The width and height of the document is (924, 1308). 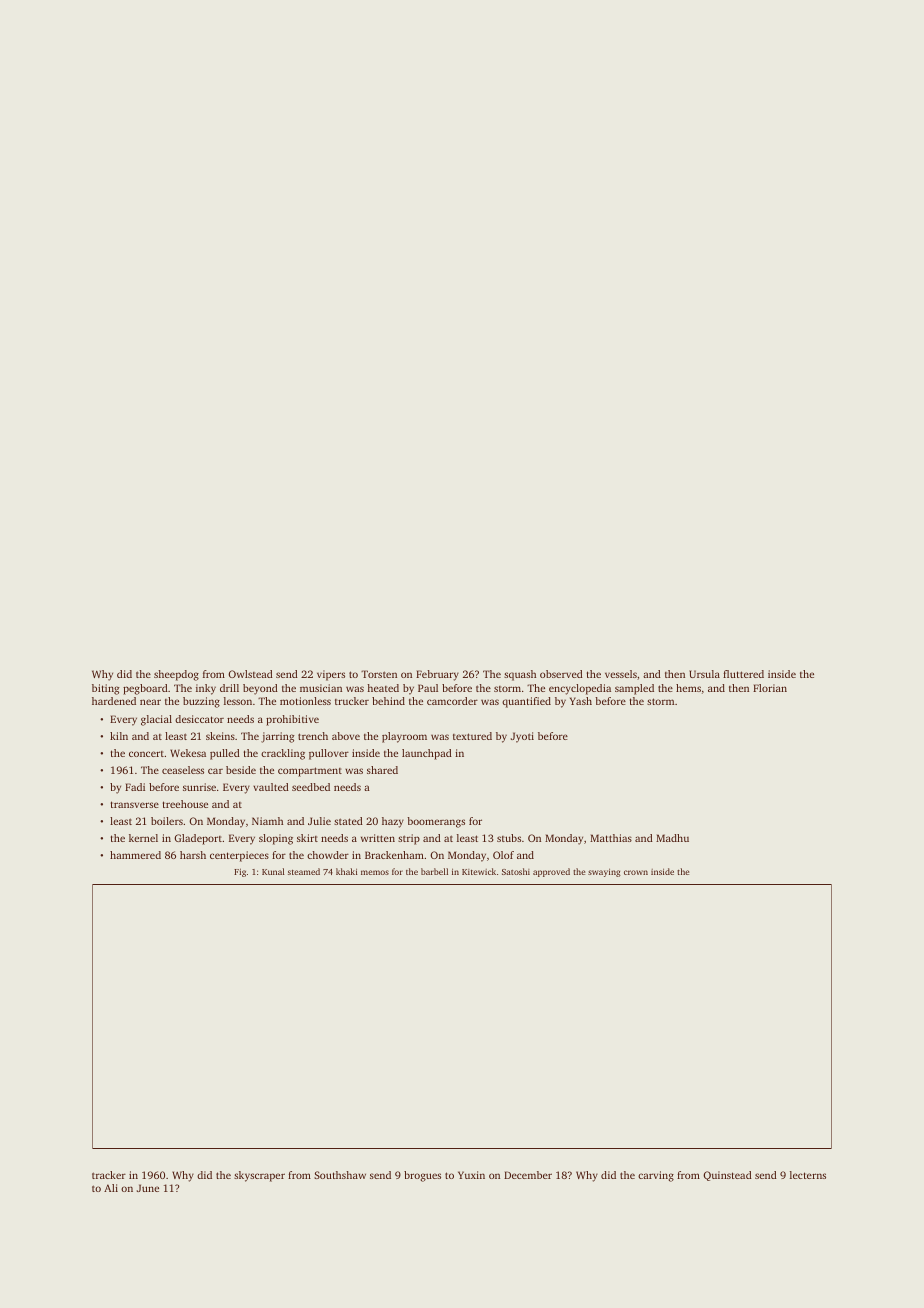 I want to click on squash, so click(x=520, y=675).
